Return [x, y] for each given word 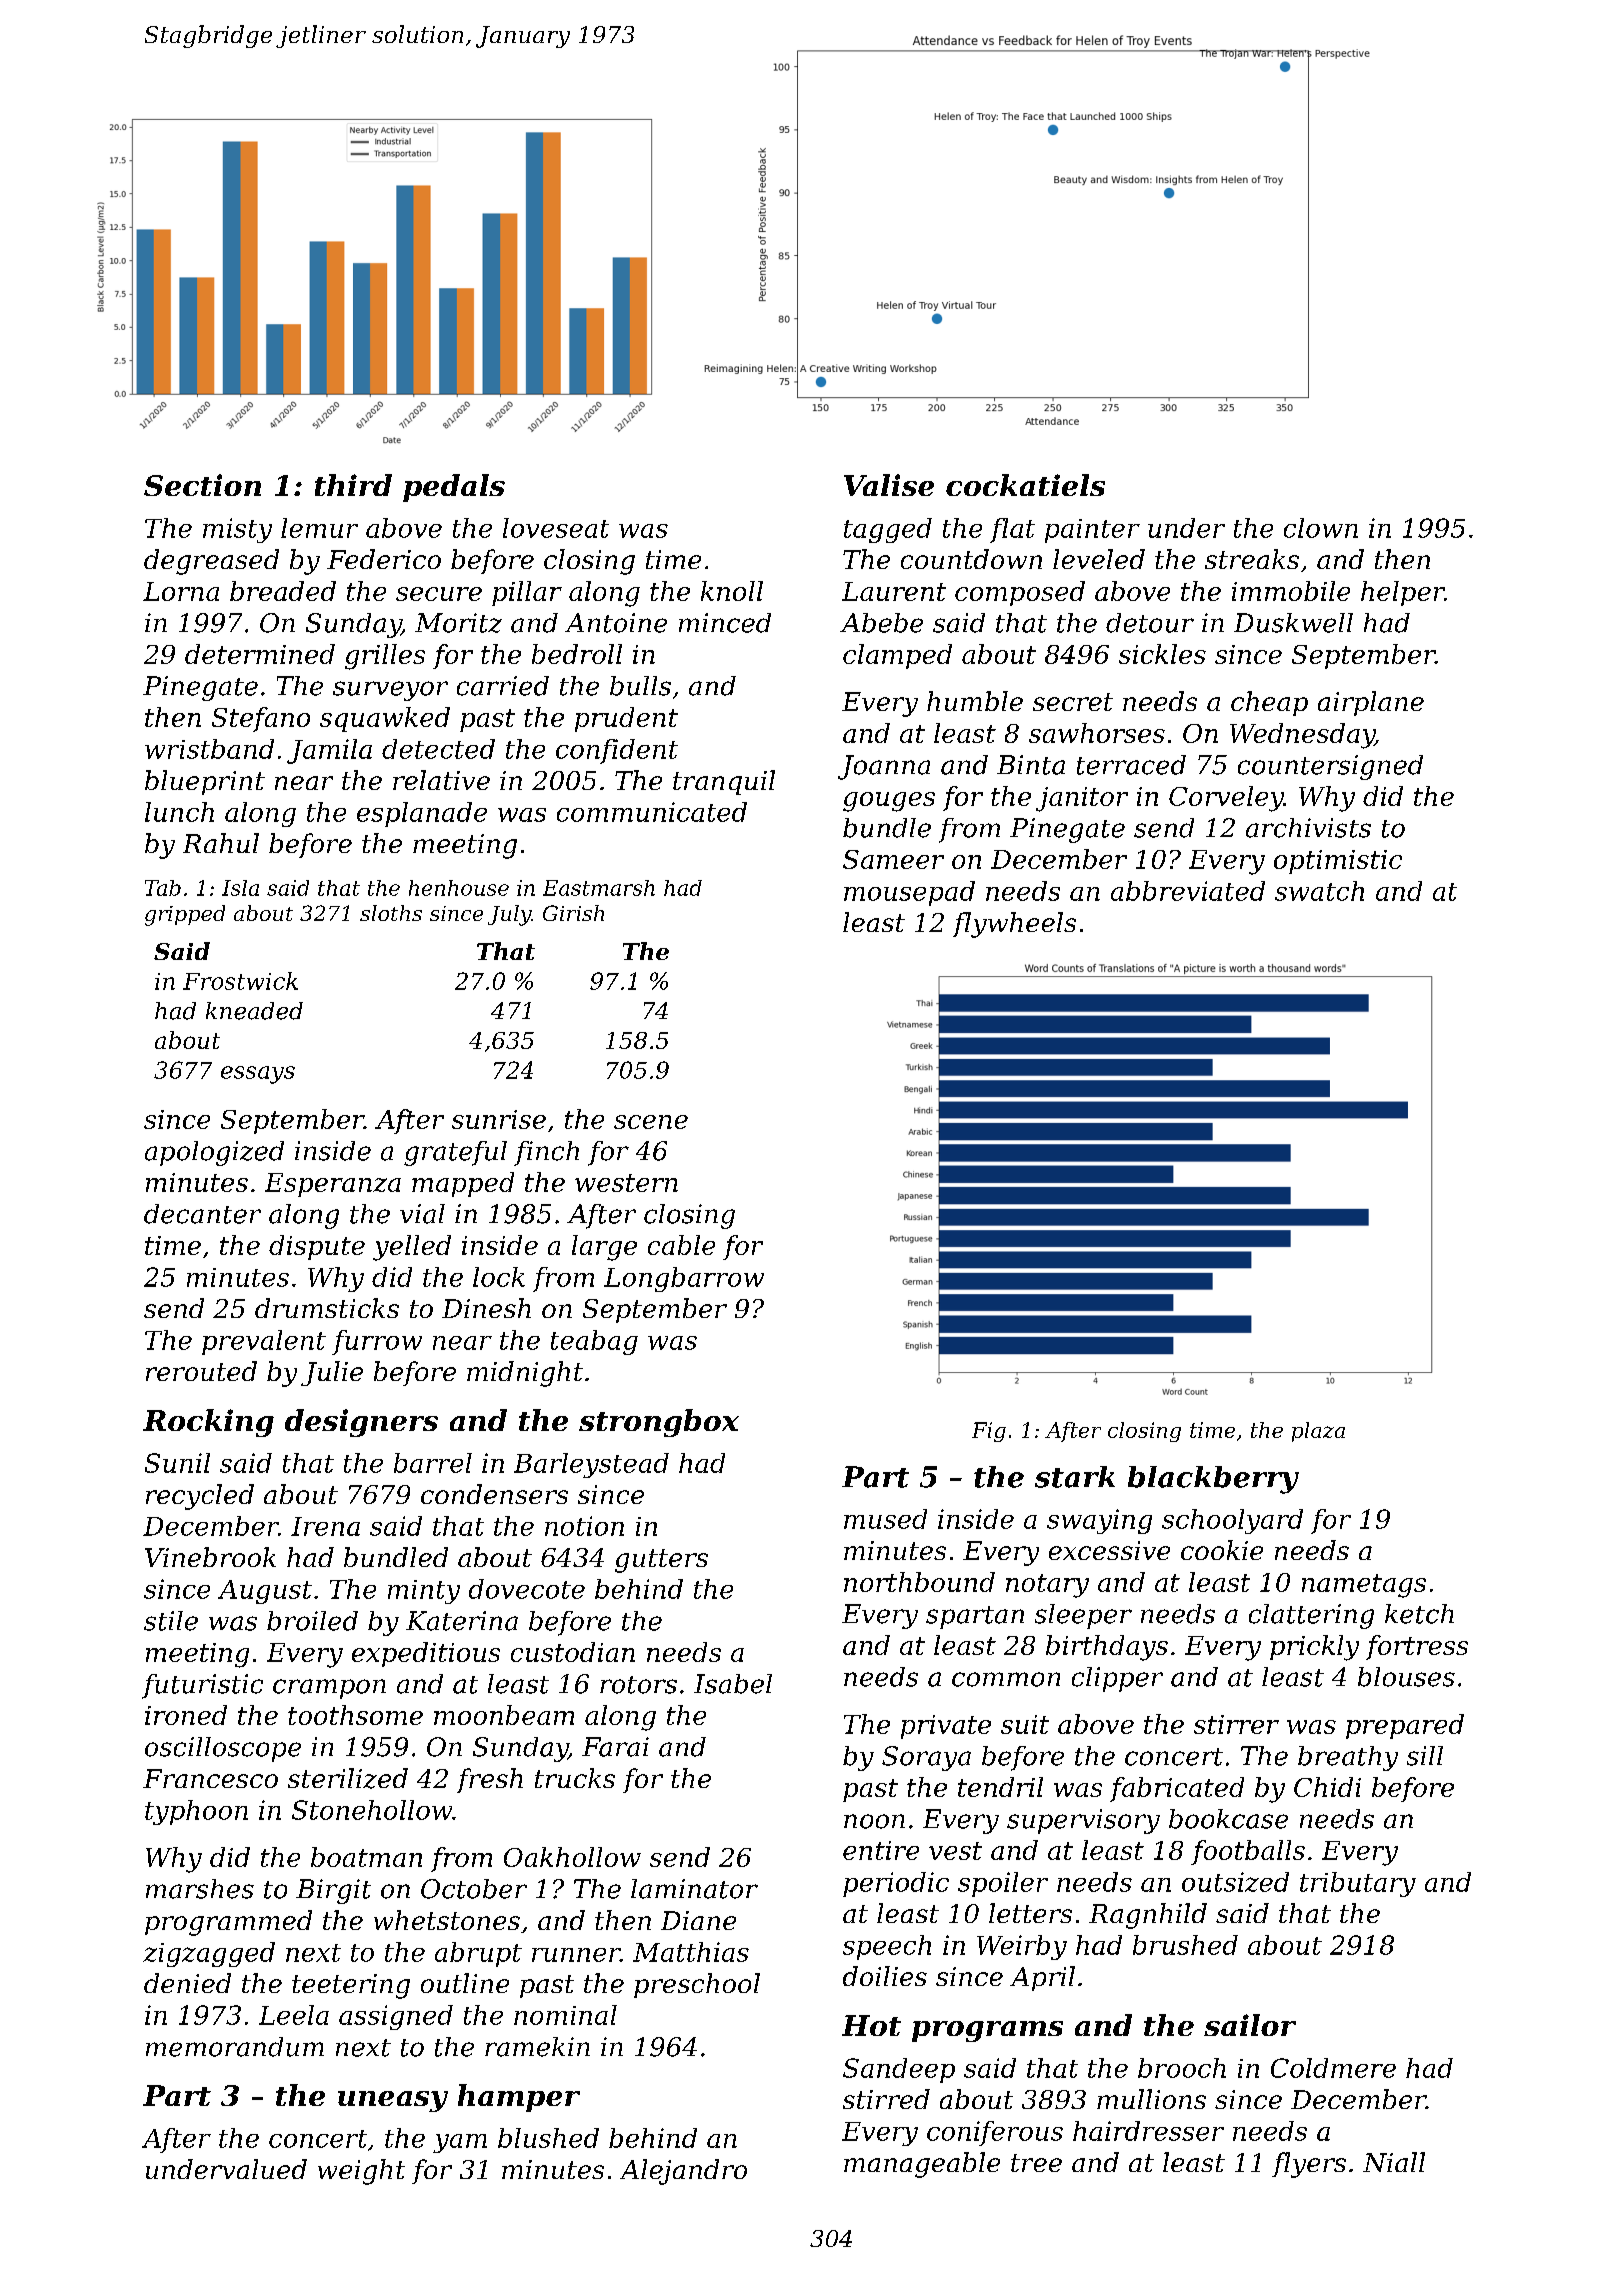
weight [361, 2172]
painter [1092, 531]
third [353, 485]
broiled [312, 1621]
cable [681, 1245]
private [946, 1727]
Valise [889, 485]
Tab [163, 888]
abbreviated [1188, 891]
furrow [377, 1342]
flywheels [1014, 925]
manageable [922, 2165]
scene [651, 1122]
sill [1425, 1756]
